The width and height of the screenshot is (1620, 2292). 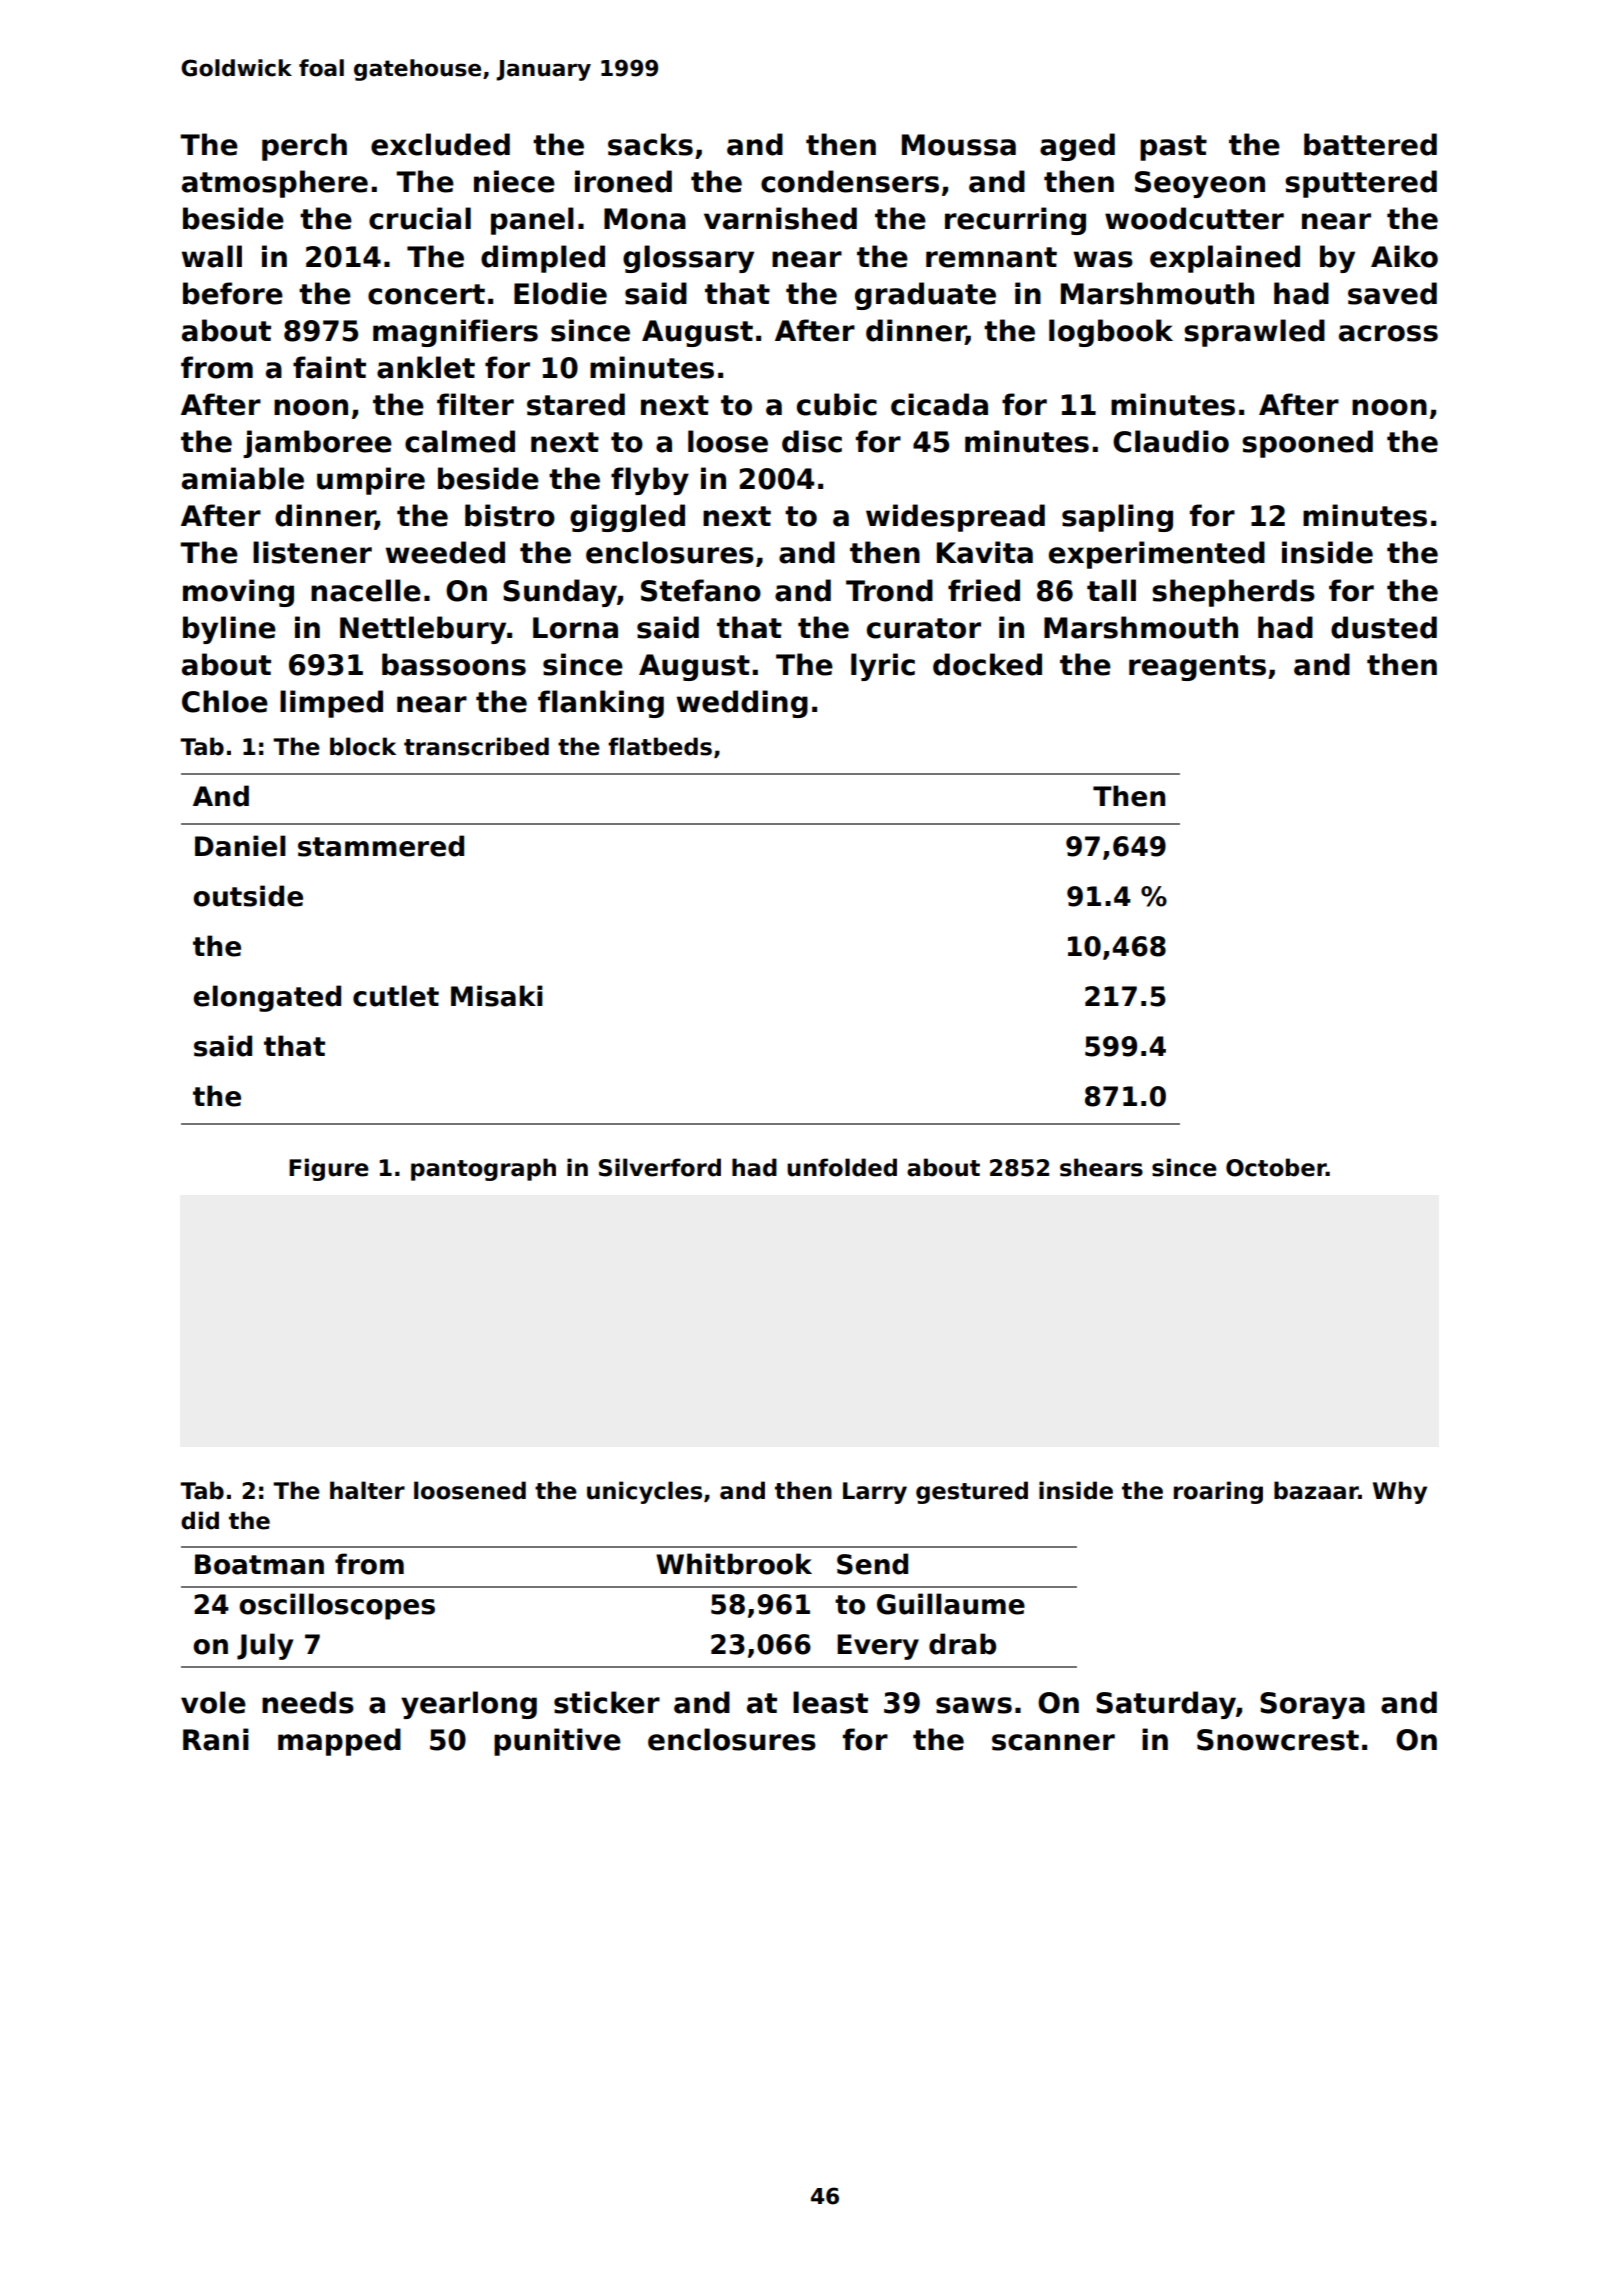 I want to click on unicycles, so click(x=644, y=1492).
